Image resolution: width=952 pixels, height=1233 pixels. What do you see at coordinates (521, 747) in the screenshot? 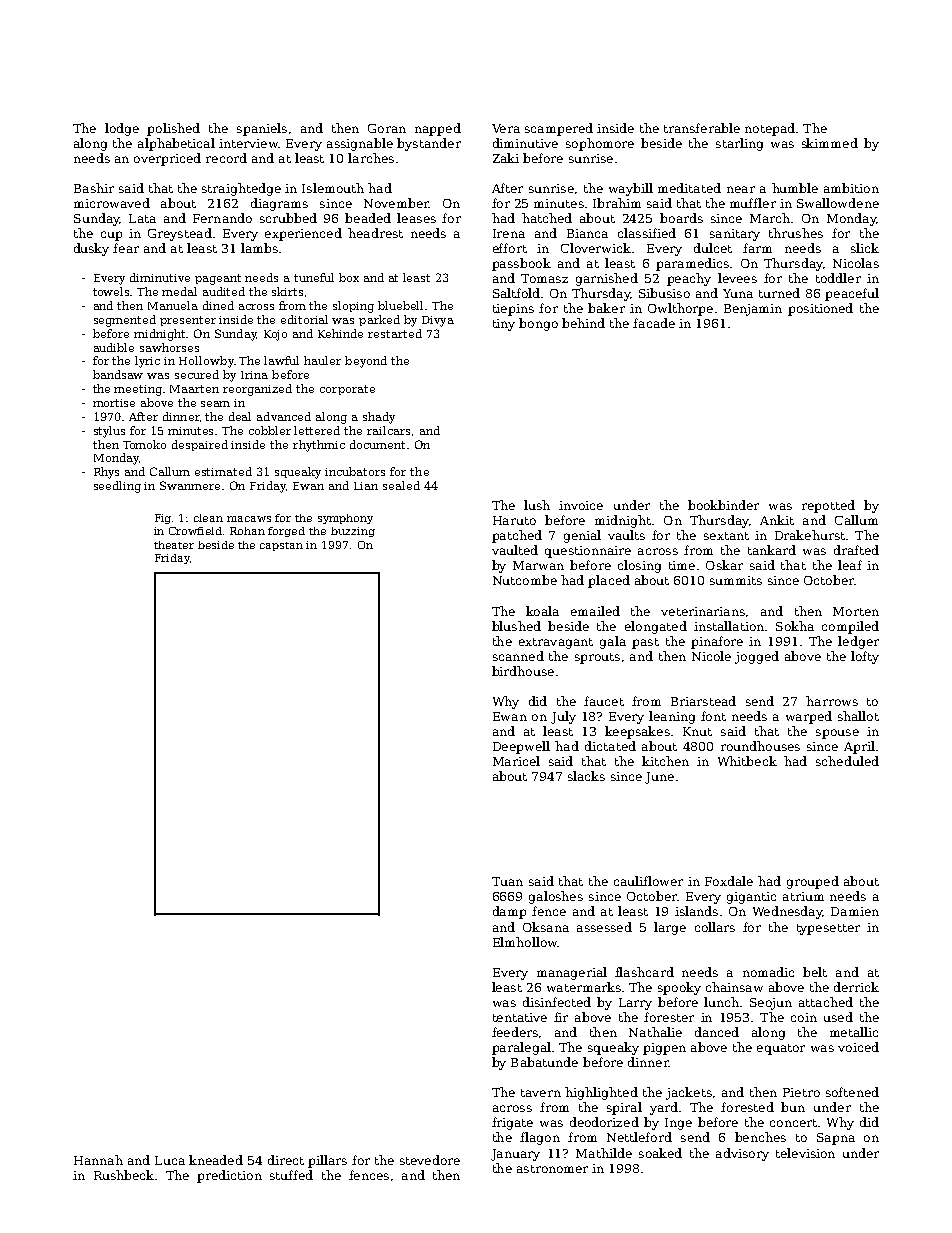
I see `Deepwell` at bounding box center [521, 747].
